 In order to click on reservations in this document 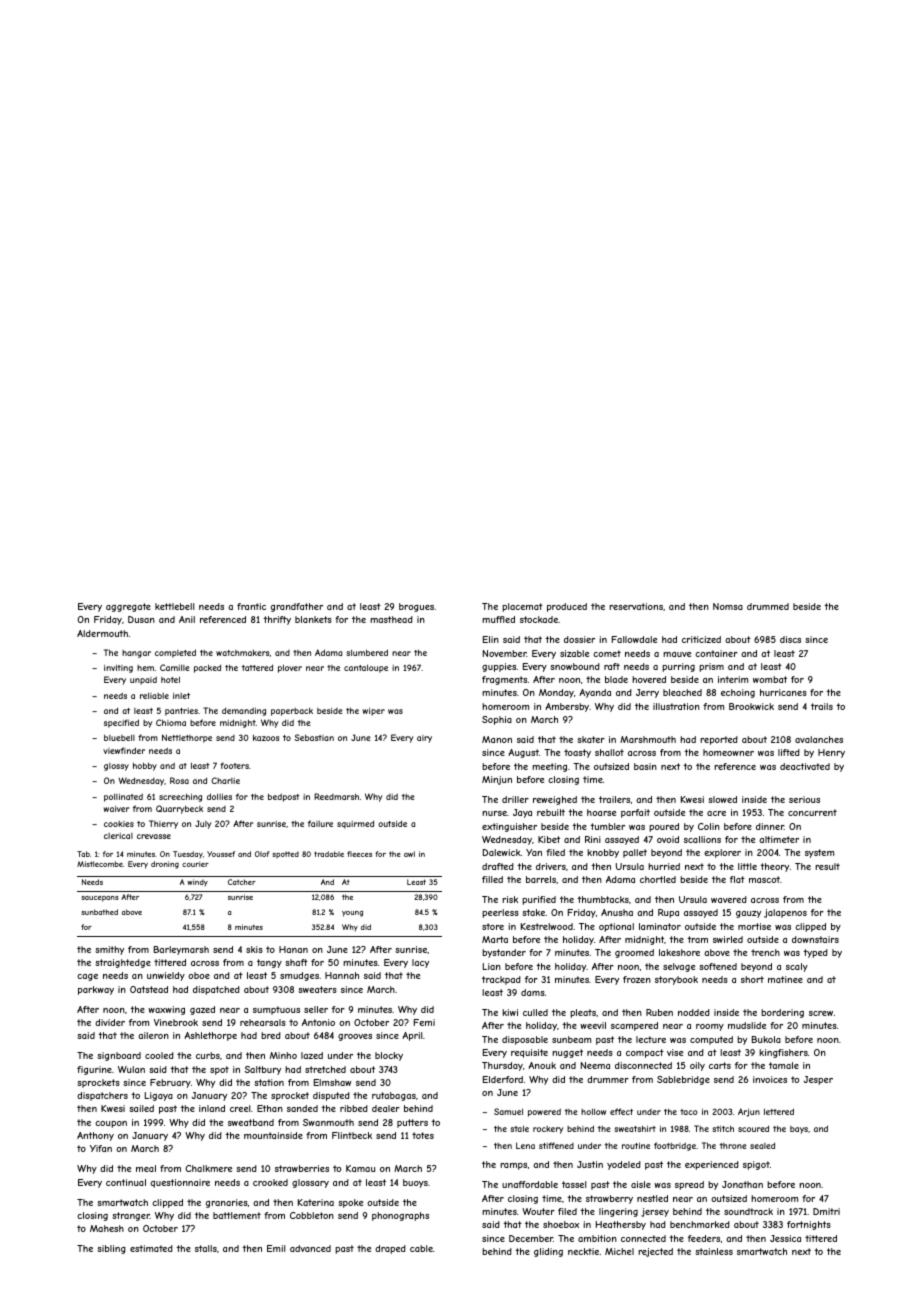, I will do `click(636, 606)`.
